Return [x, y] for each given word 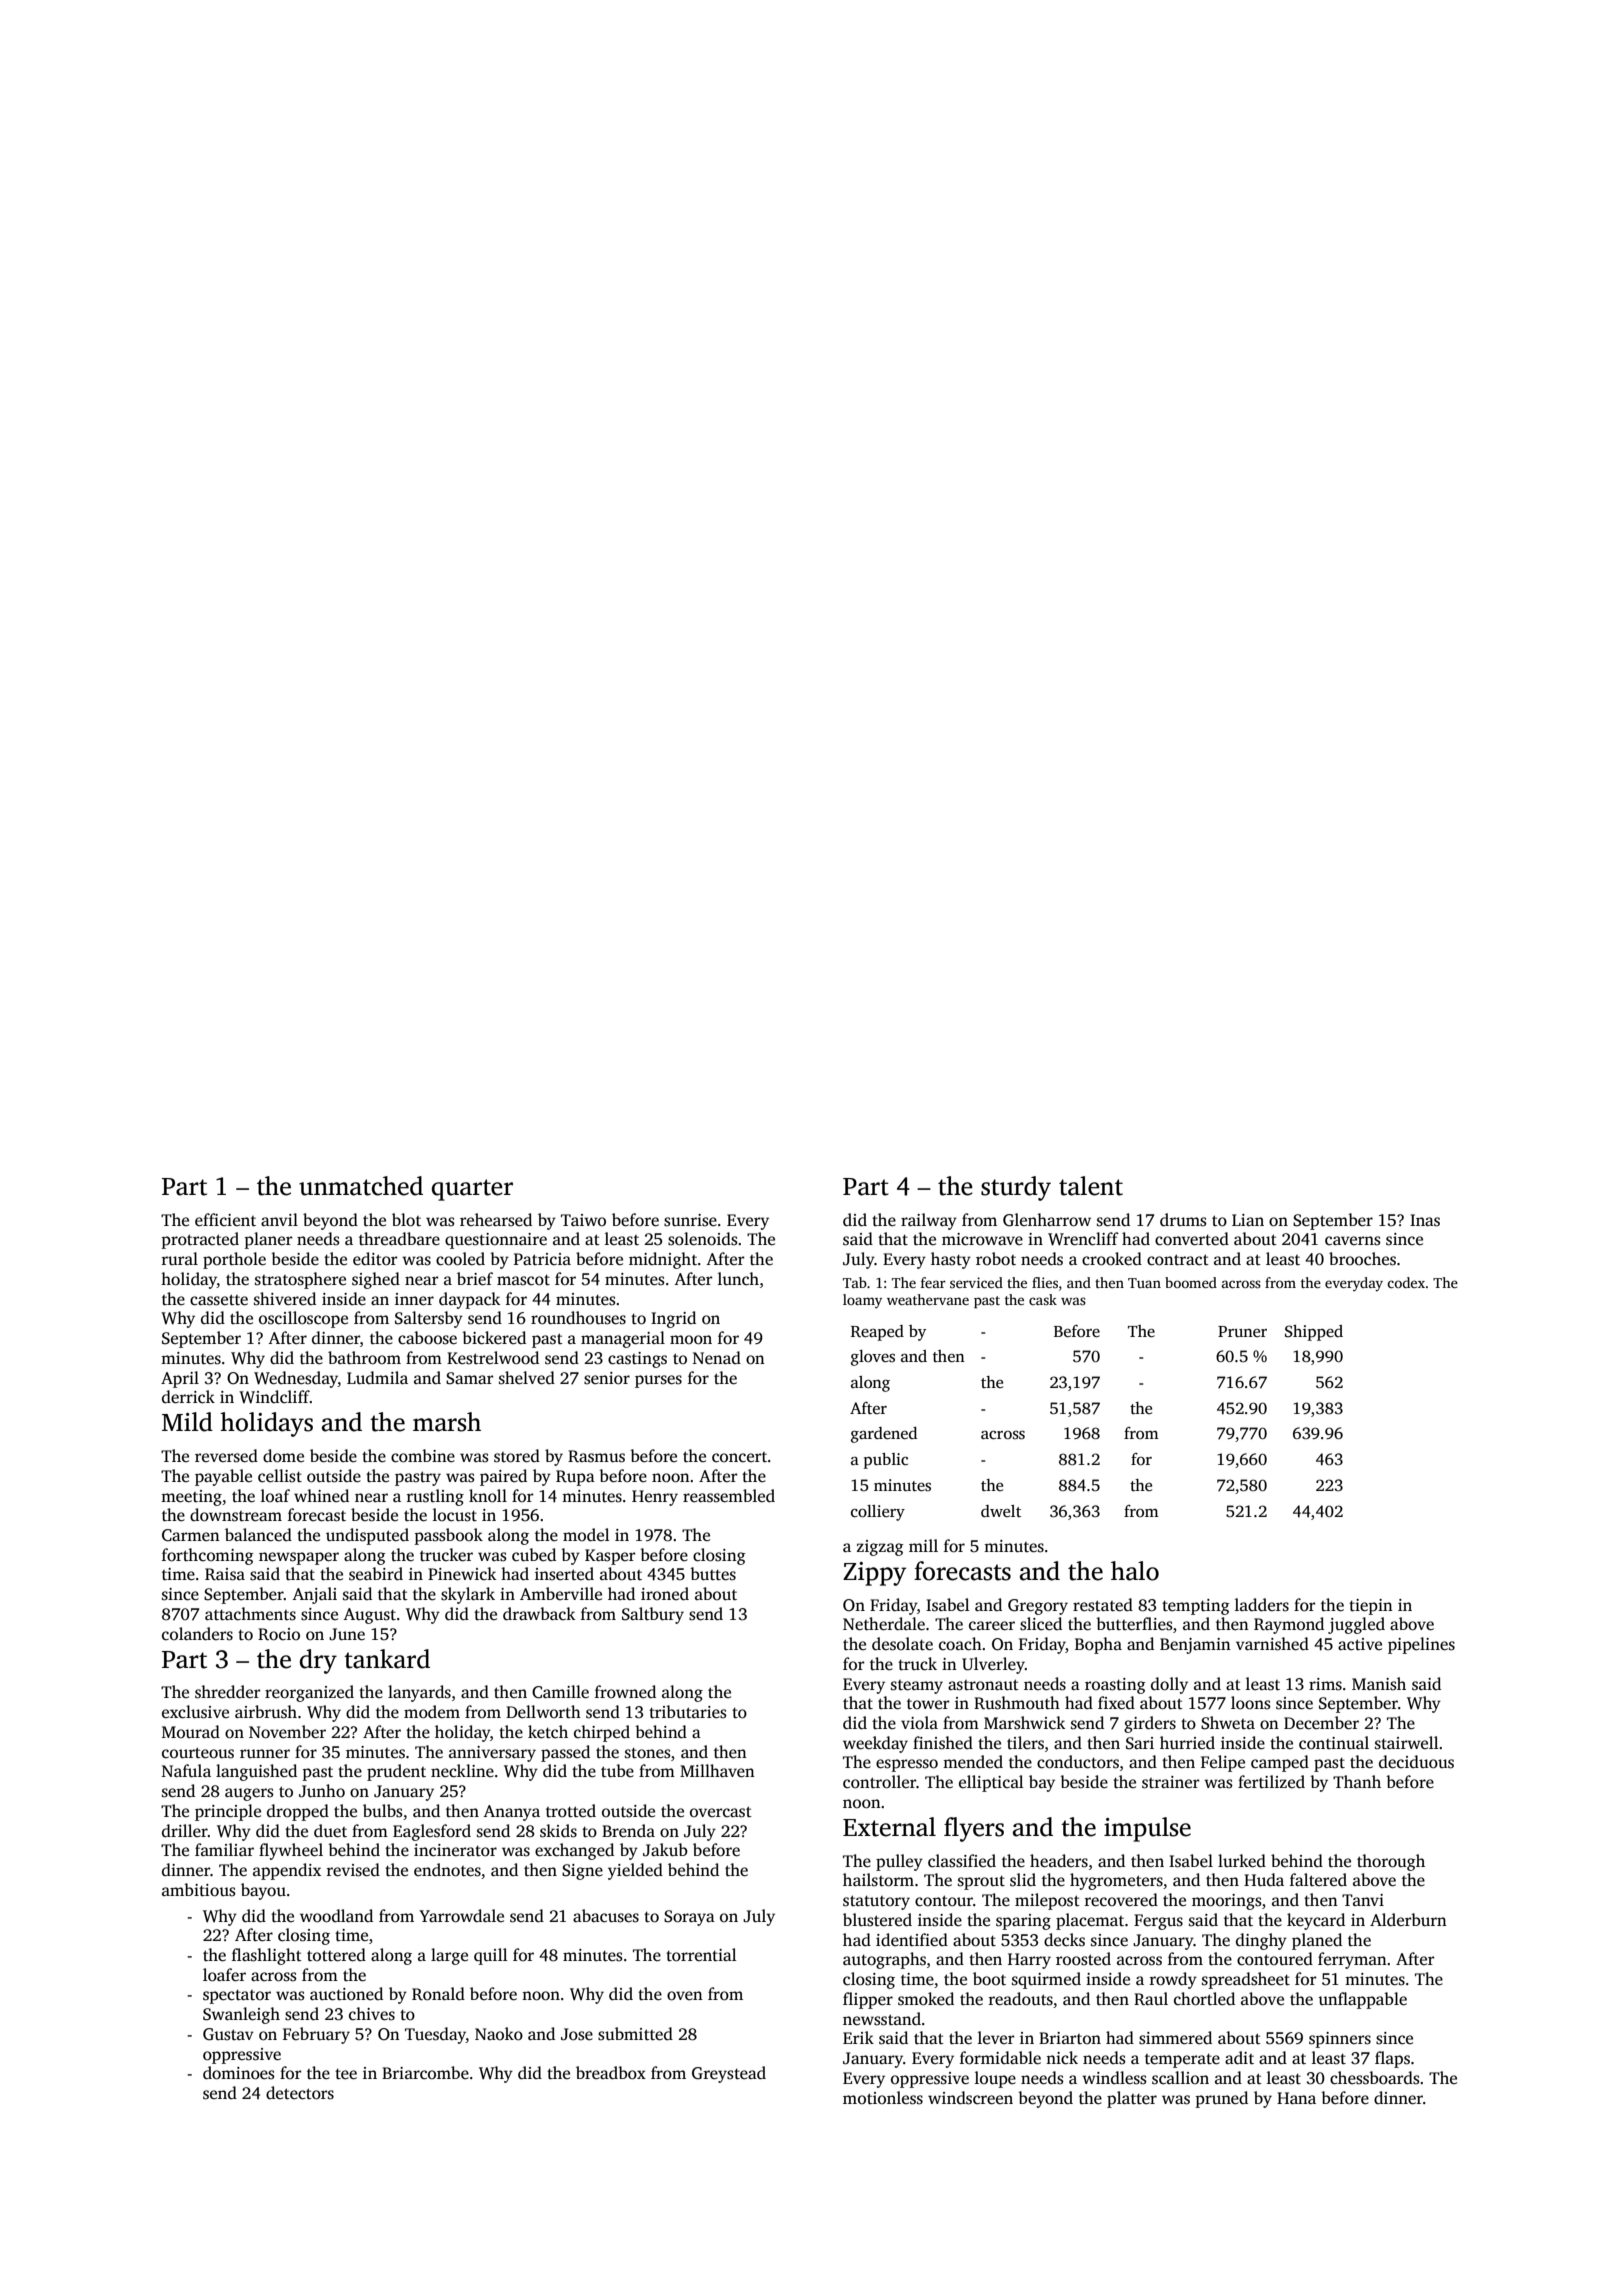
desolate [902, 1644]
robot [996, 1259]
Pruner [1242, 1331]
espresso [907, 1765]
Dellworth [543, 1712]
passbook [449, 1536]
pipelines [1421, 1645]
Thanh [1357, 1781]
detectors [300, 2093]
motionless [883, 2098]
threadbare [399, 1239]
